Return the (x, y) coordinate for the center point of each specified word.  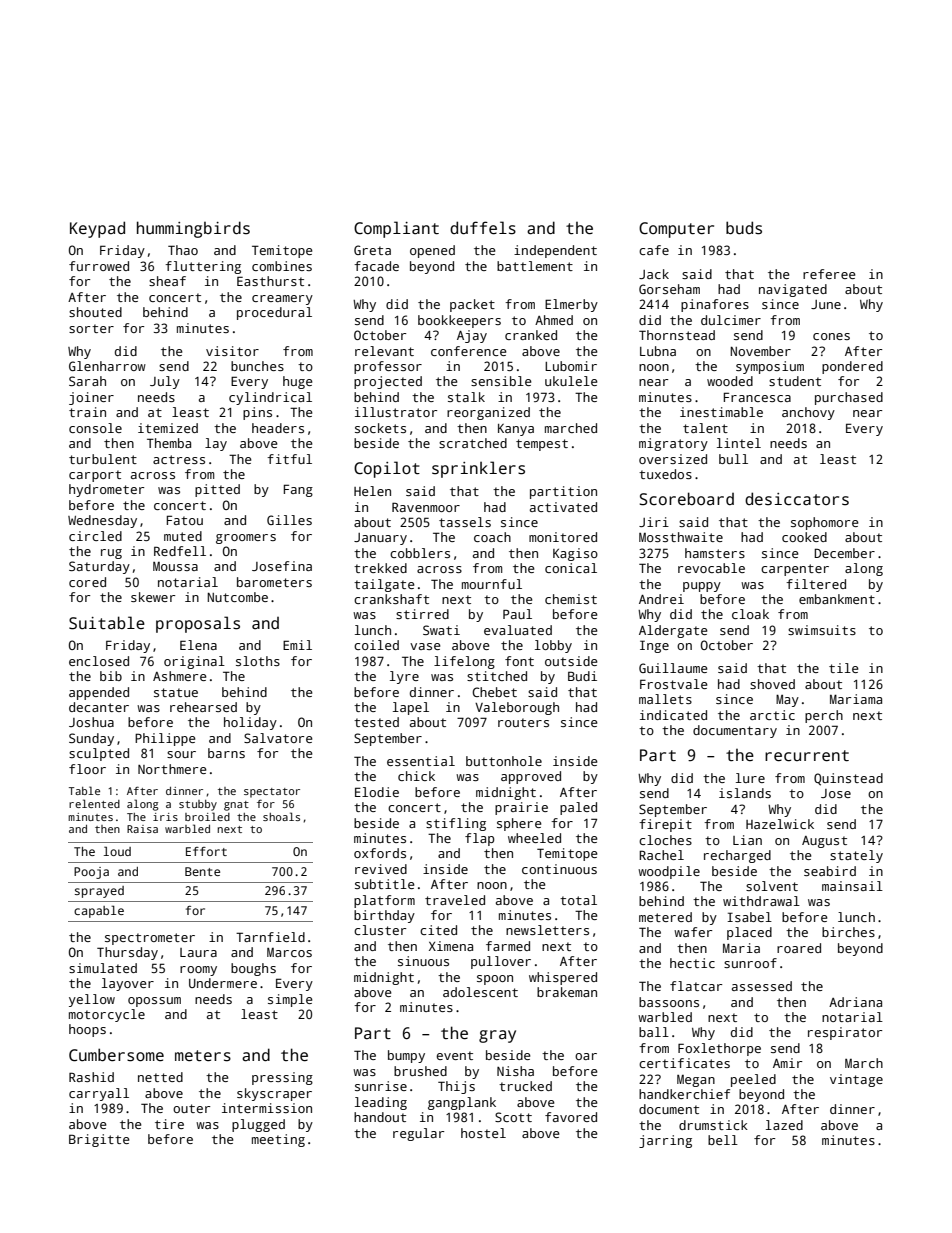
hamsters (715, 553)
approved (531, 777)
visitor (232, 351)
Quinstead (848, 779)
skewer (153, 597)
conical (571, 568)
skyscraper (274, 1094)
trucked (525, 1086)
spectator (272, 793)
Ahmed (554, 320)
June (826, 304)
